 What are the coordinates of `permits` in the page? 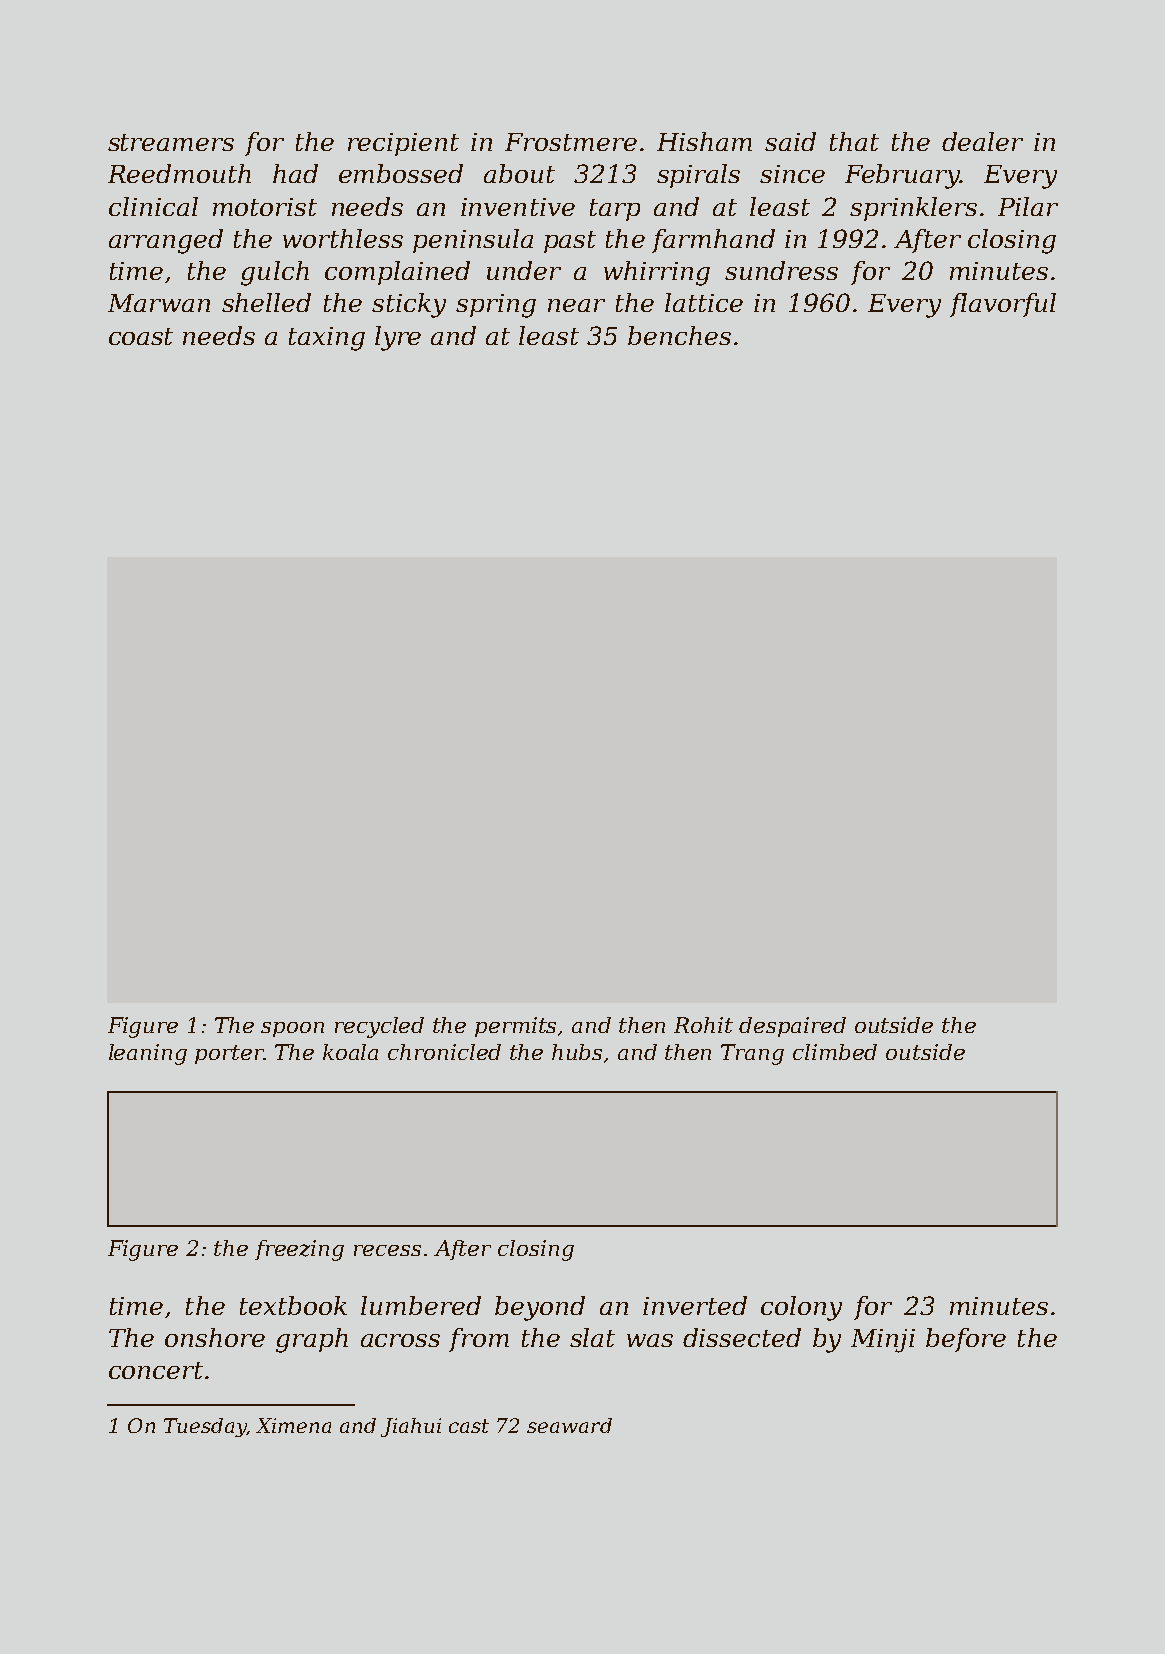 It's located at (515, 1027).
